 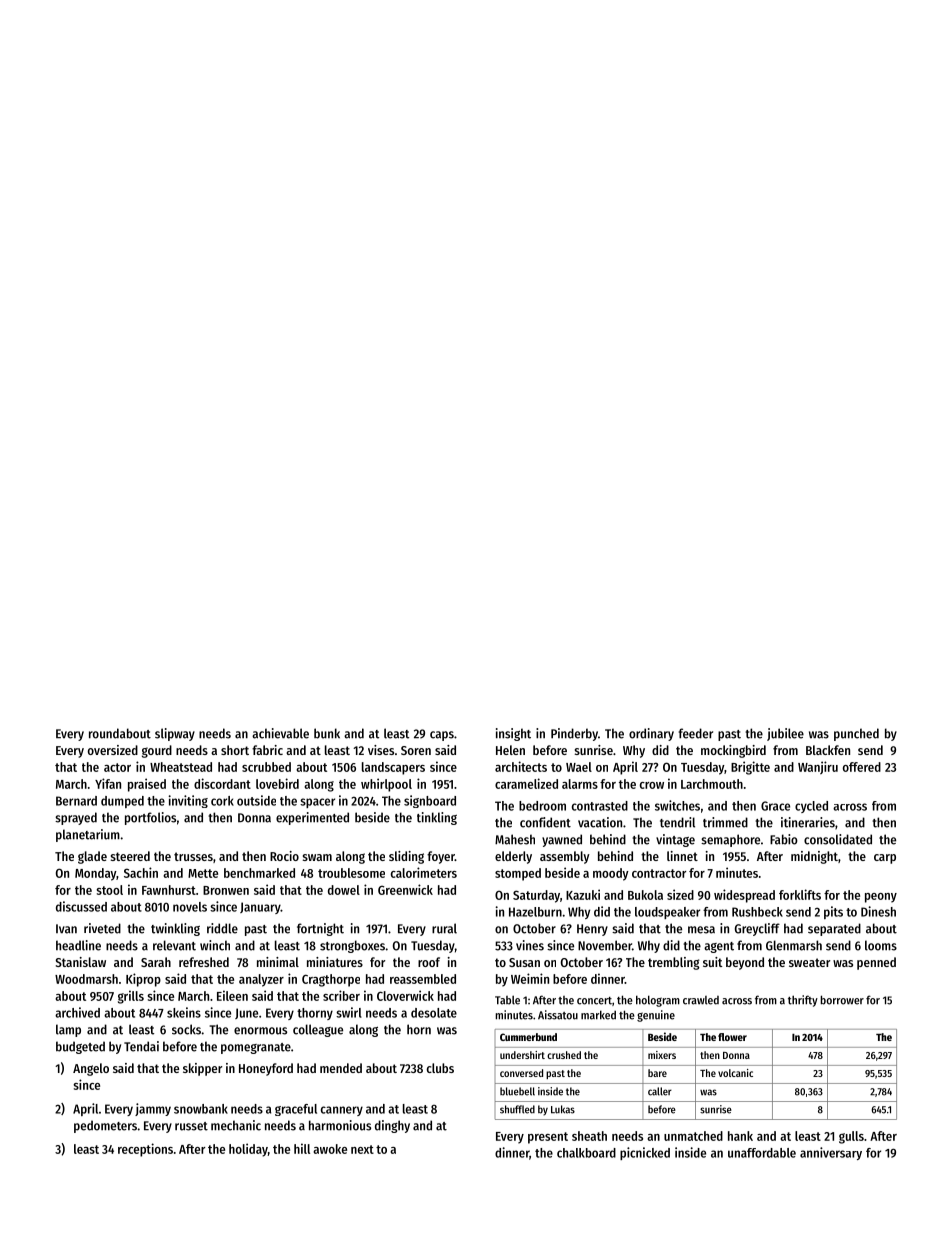 What do you see at coordinates (266, 767) in the screenshot?
I see `scrubbed` at bounding box center [266, 767].
